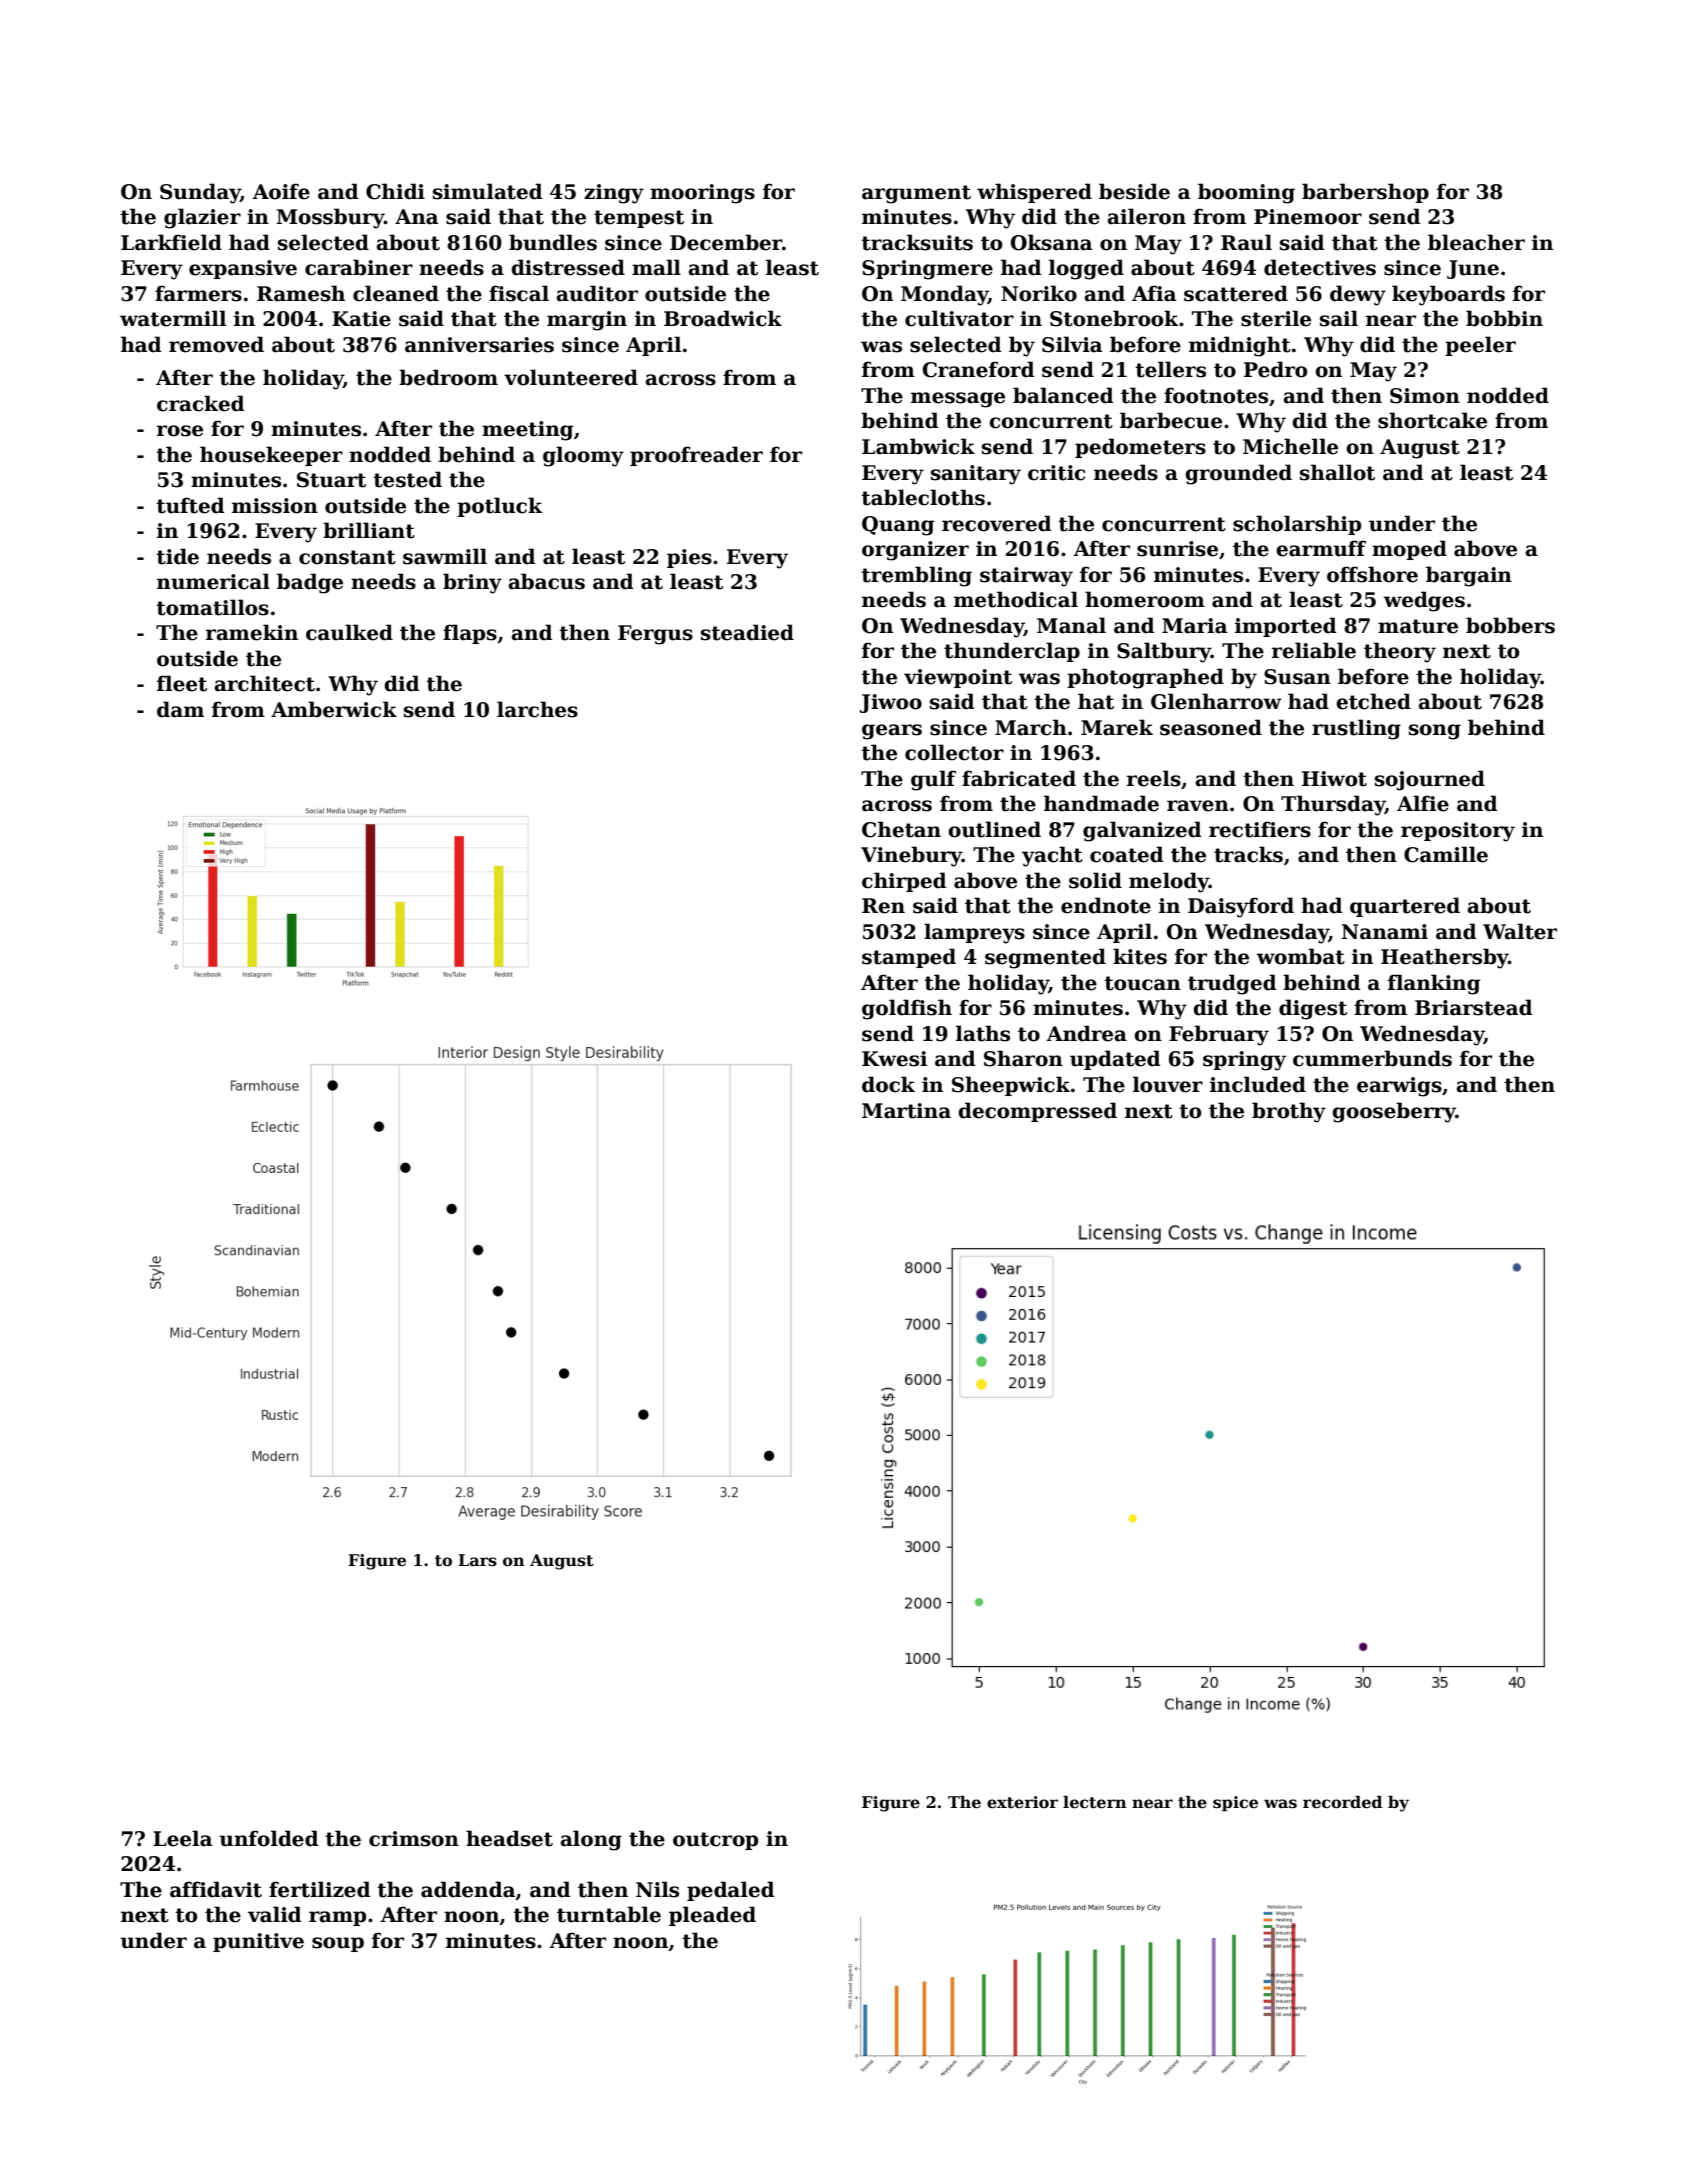  I want to click on gears, so click(892, 732).
